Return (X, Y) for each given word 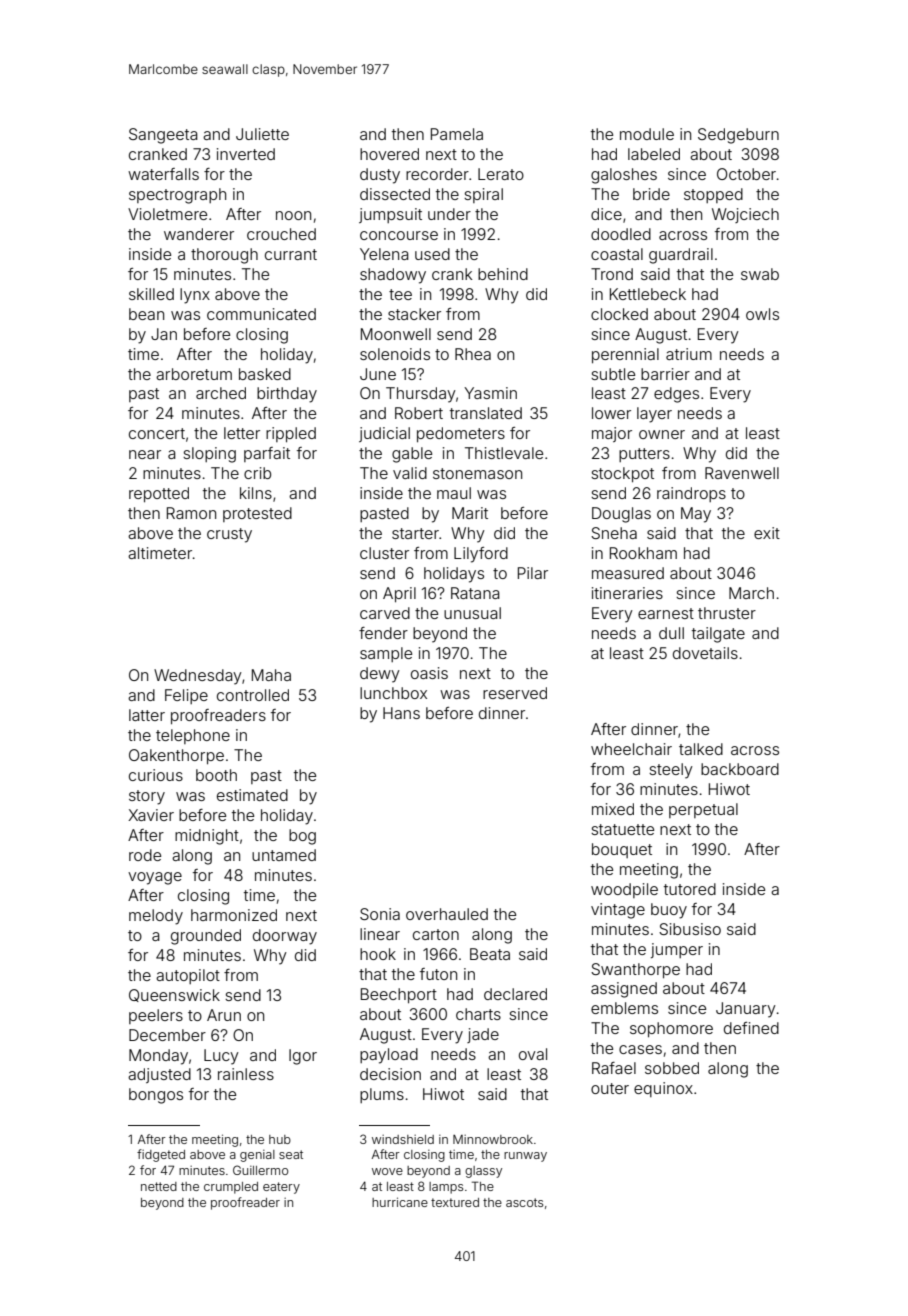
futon (438, 974)
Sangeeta (163, 136)
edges (676, 395)
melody (156, 917)
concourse (399, 235)
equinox (663, 1089)
